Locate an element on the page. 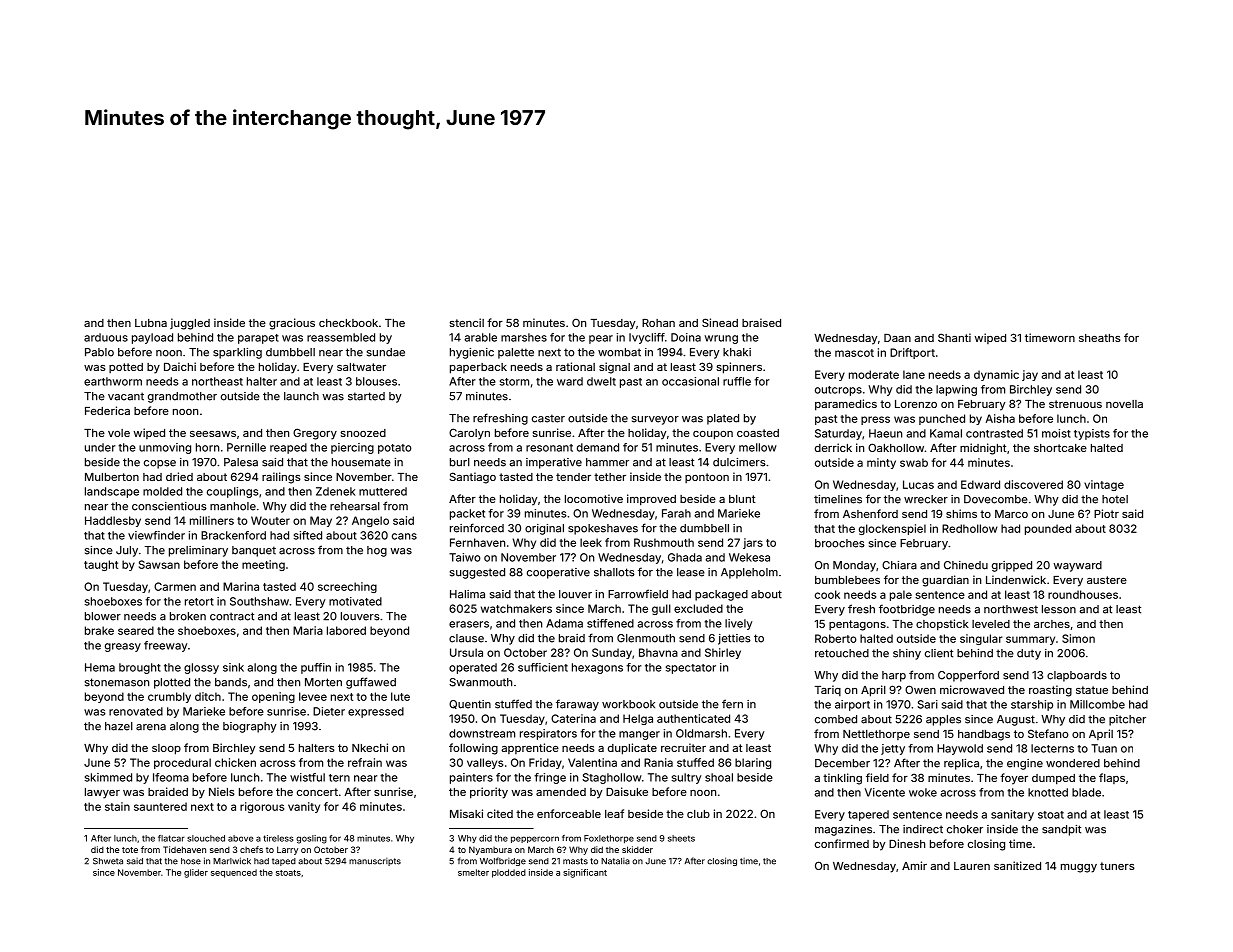  workbook is located at coordinates (628, 704).
